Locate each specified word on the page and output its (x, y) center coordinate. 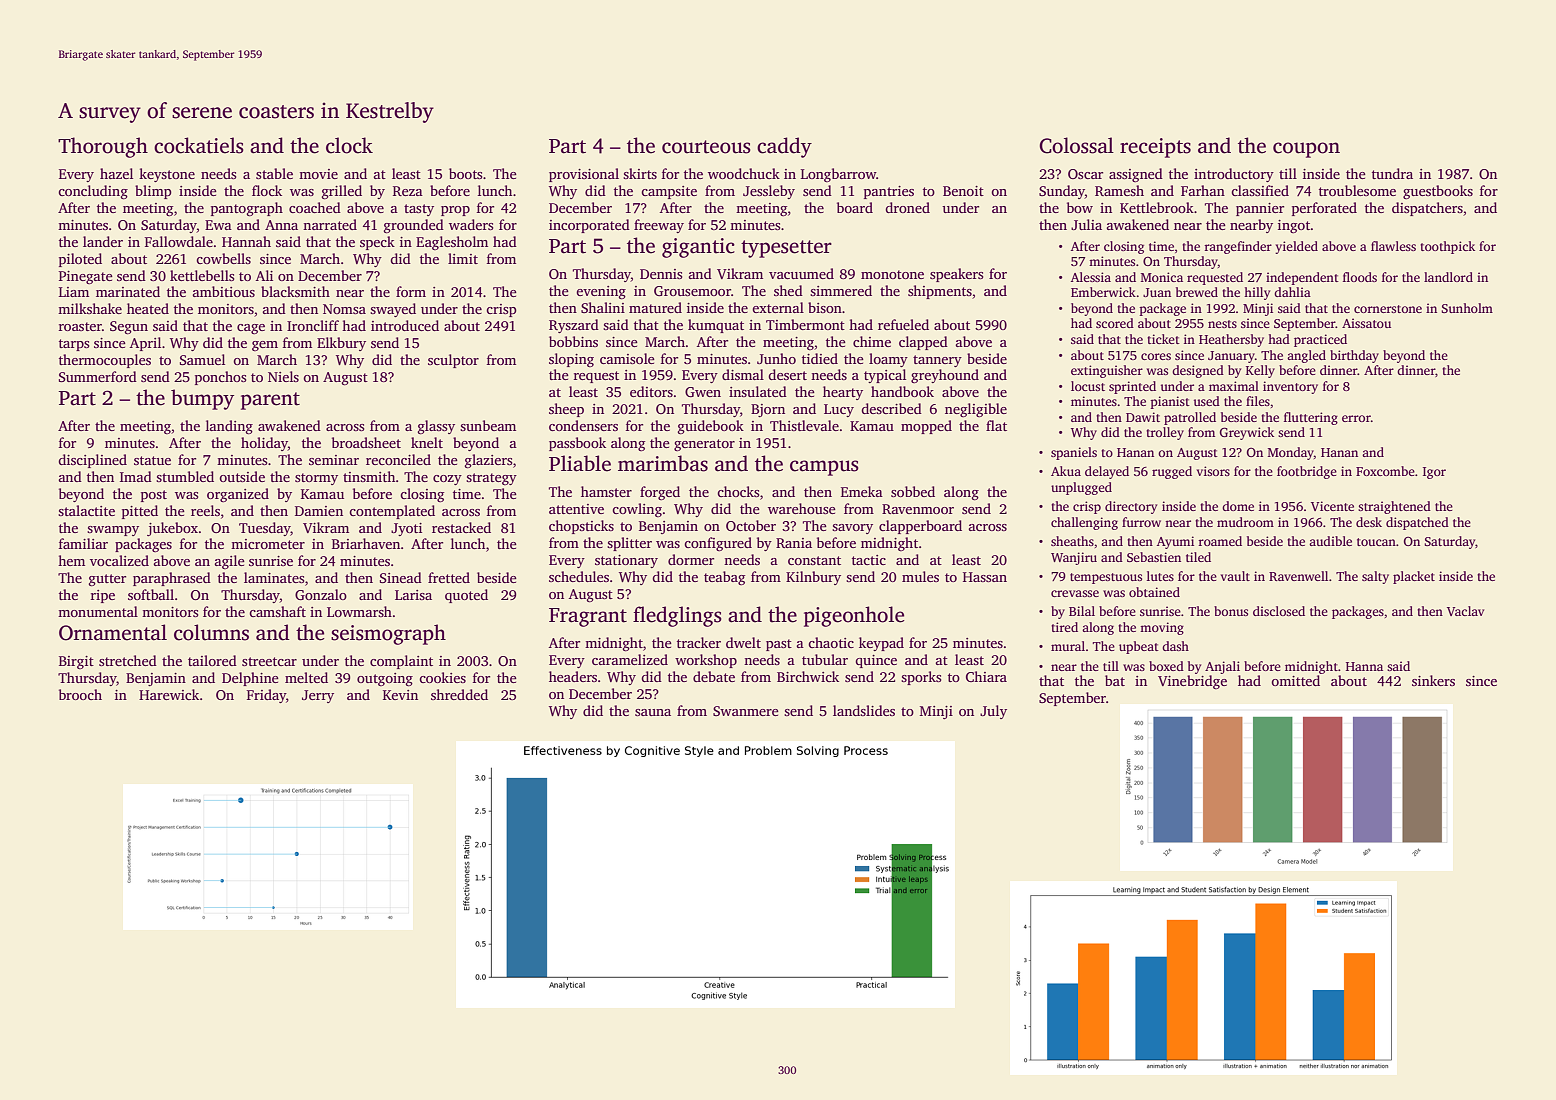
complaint (401, 662)
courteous (706, 147)
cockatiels (199, 145)
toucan (1376, 542)
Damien (319, 511)
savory (852, 529)
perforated (1324, 209)
